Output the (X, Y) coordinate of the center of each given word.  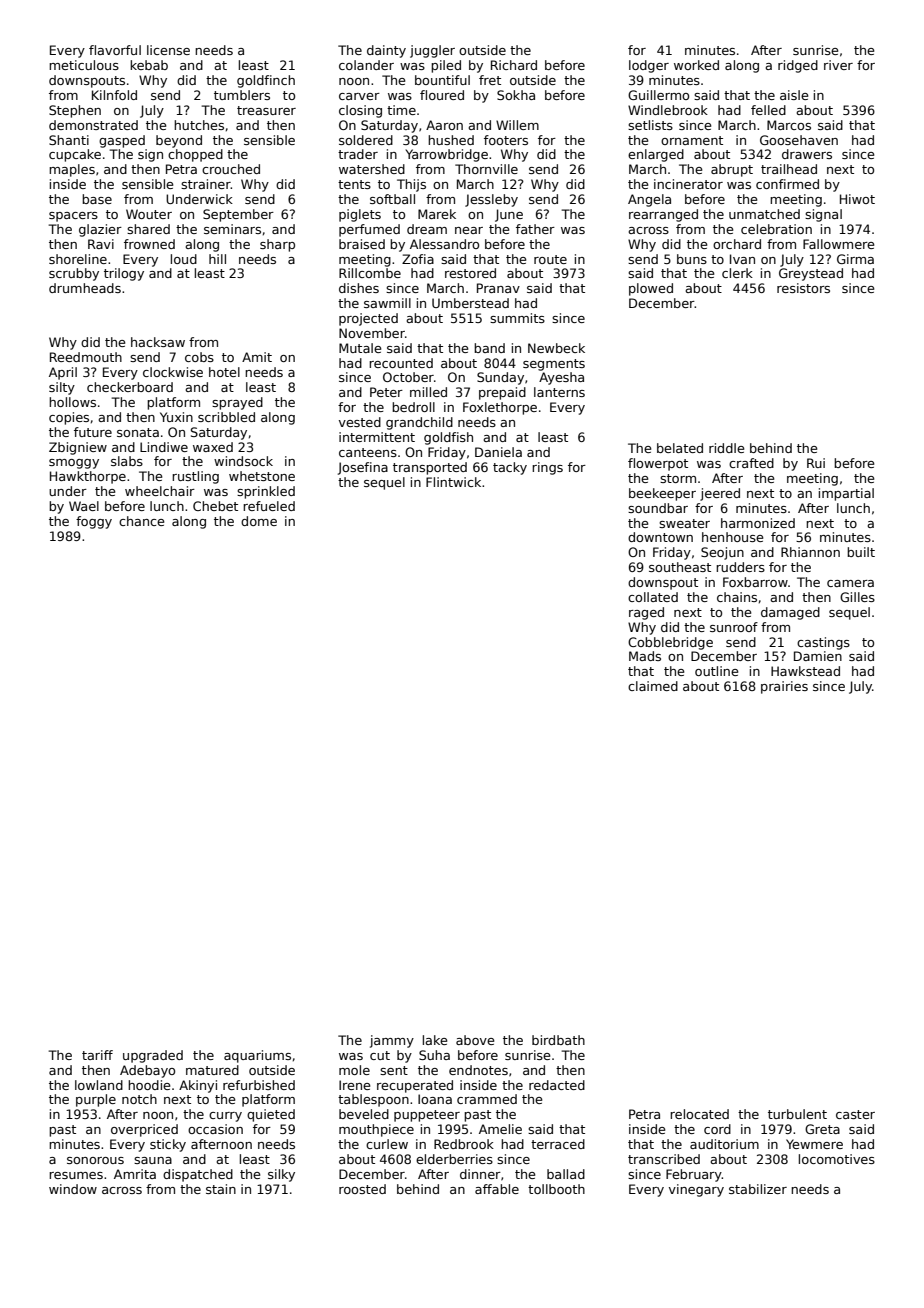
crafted (751, 463)
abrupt (732, 170)
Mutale (360, 348)
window (73, 1189)
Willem (517, 125)
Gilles (857, 597)
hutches (199, 125)
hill (217, 259)
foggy (94, 522)
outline (716, 671)
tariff (97, 1055)
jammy (392, 1041)
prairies (784, 687)
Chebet (215, 506)
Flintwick (453, 482)
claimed (653, 686)
